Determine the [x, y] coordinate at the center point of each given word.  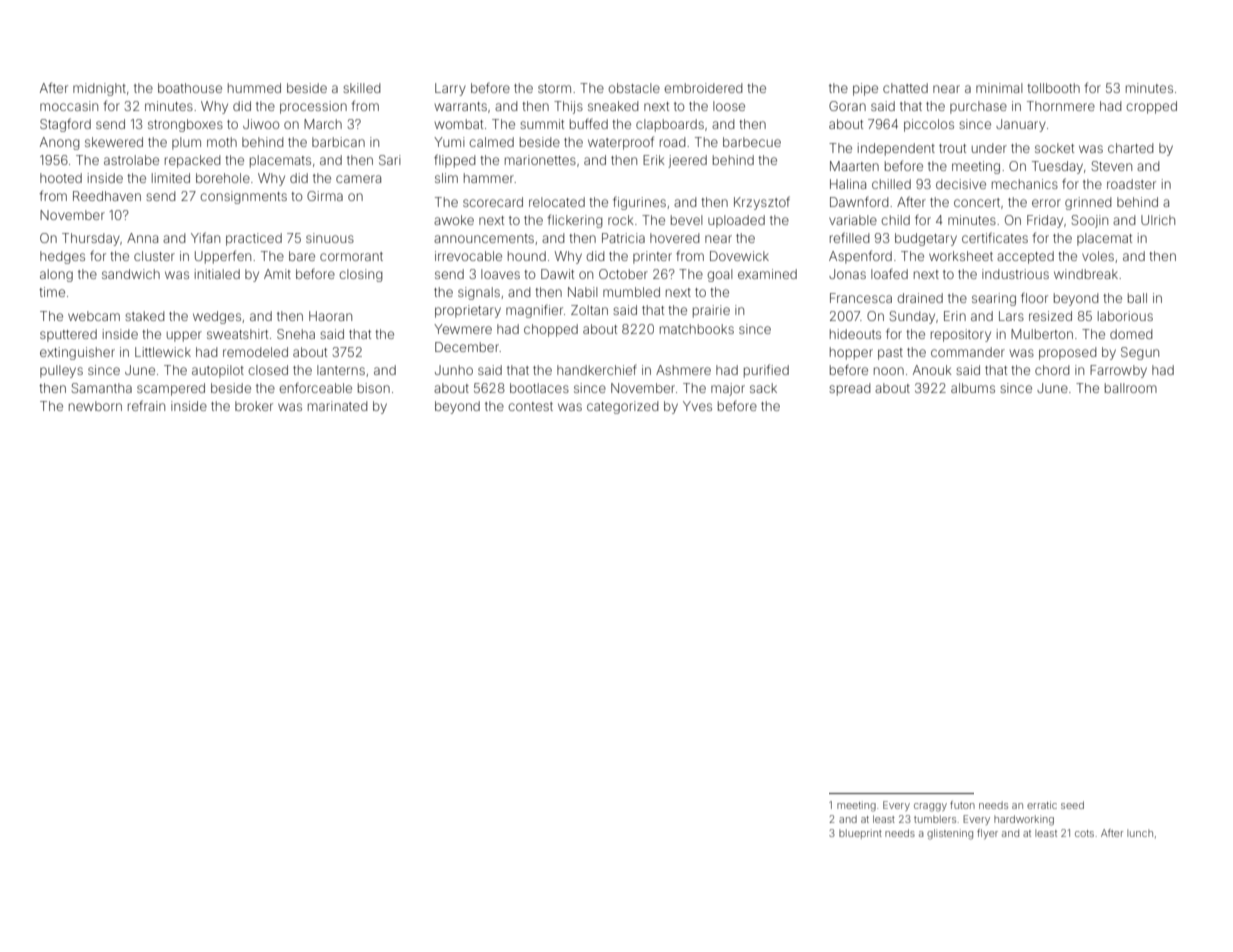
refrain [146, 405]
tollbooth [1053, 88]
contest [530, 406]
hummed [254, 88]
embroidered [703, 88]
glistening [950, 834]
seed [1072, 805]
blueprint [860, 834]
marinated [338, 406]
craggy [930, 807]
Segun [1140, 353]
